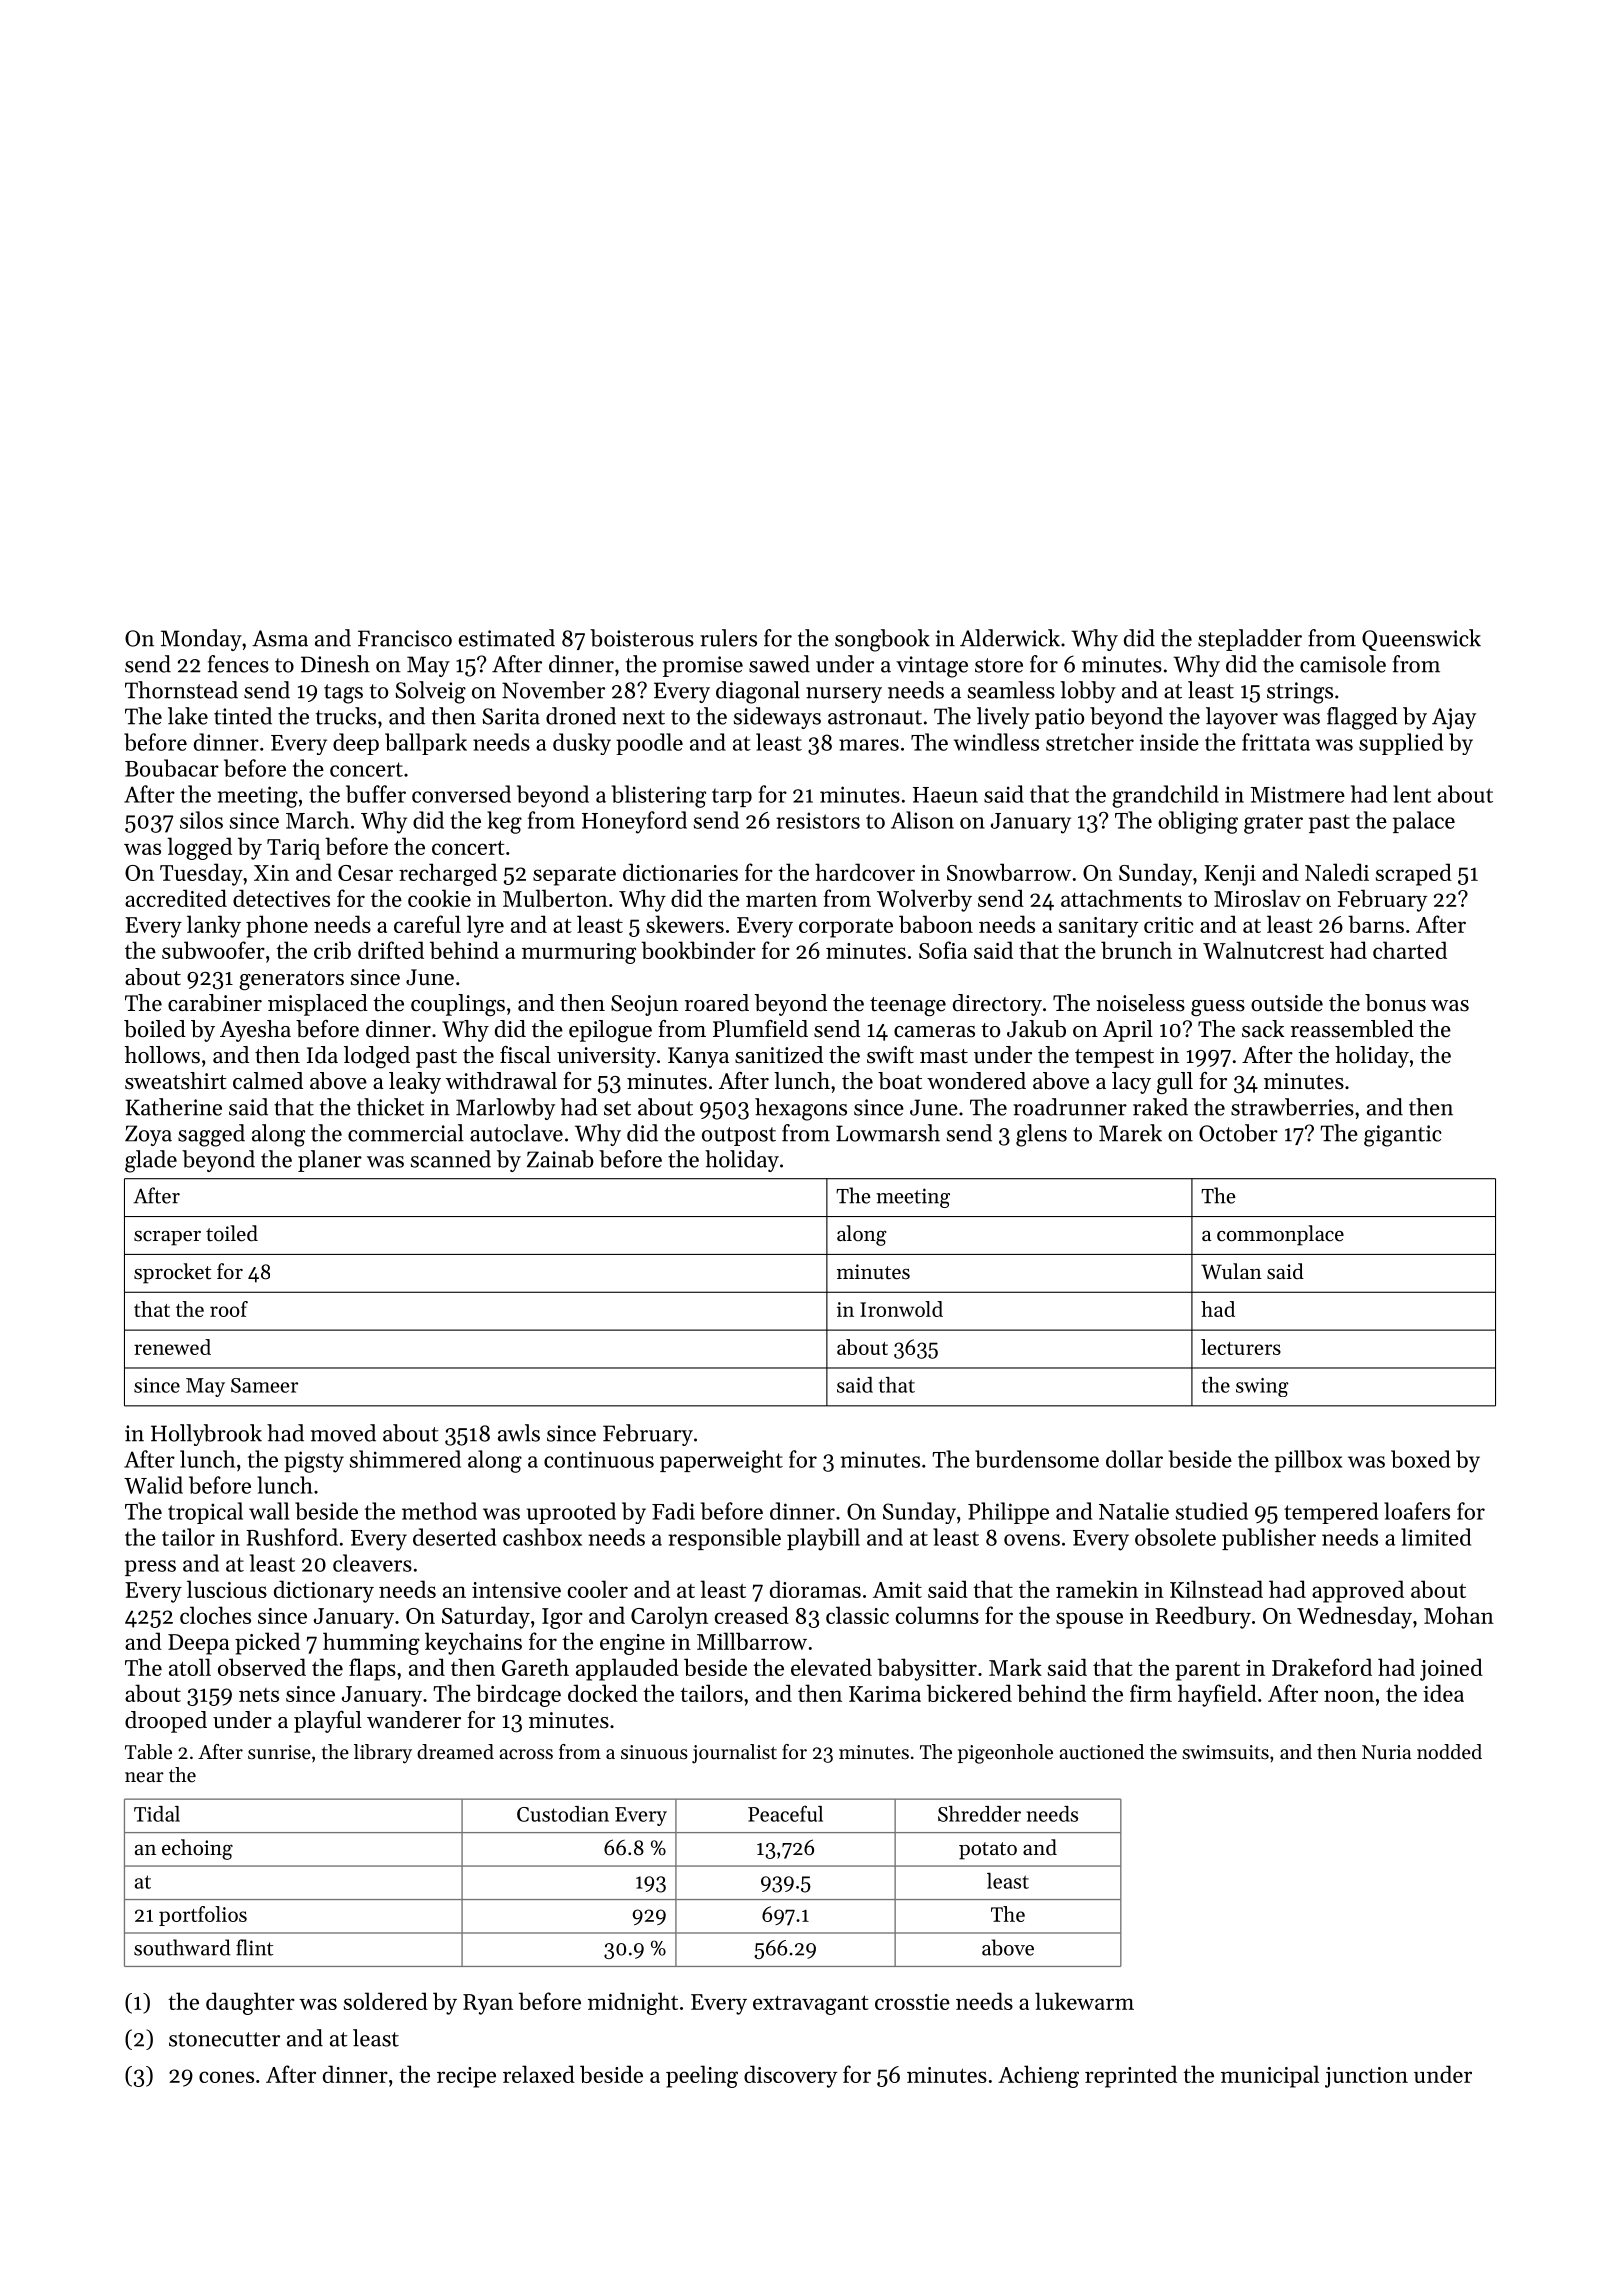  I want to click on cookie, so click(439, 898).
